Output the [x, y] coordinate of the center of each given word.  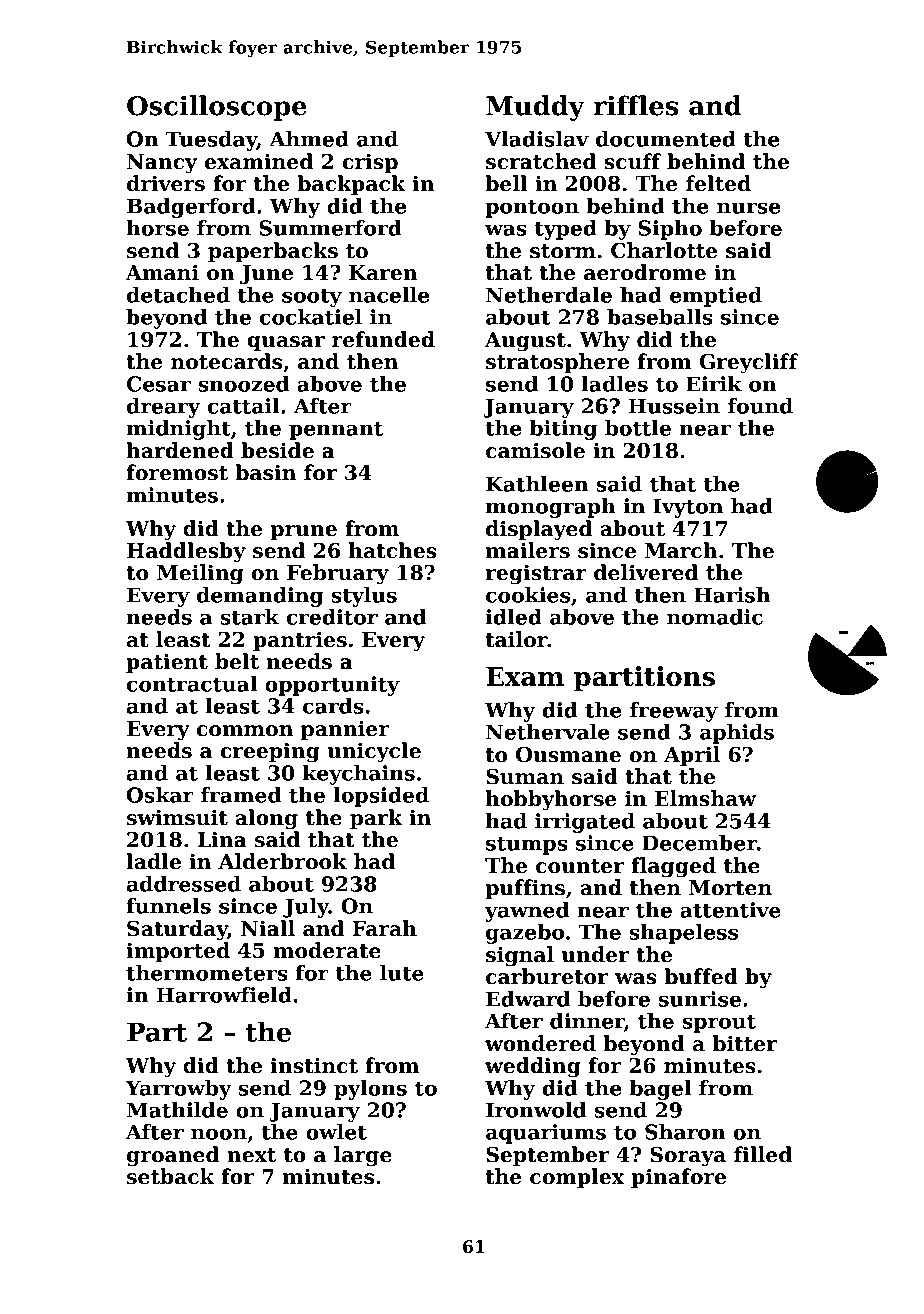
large [363, 1156]
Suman [525, 776]
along [266, 819]
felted [718, 183]
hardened [180, 450]
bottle [638, 428]
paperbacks [273, 252]
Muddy [535, 108]
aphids [737, 734]
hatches [393, 550]
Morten [730, 888]
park [376, 819]
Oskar [160, 795]
